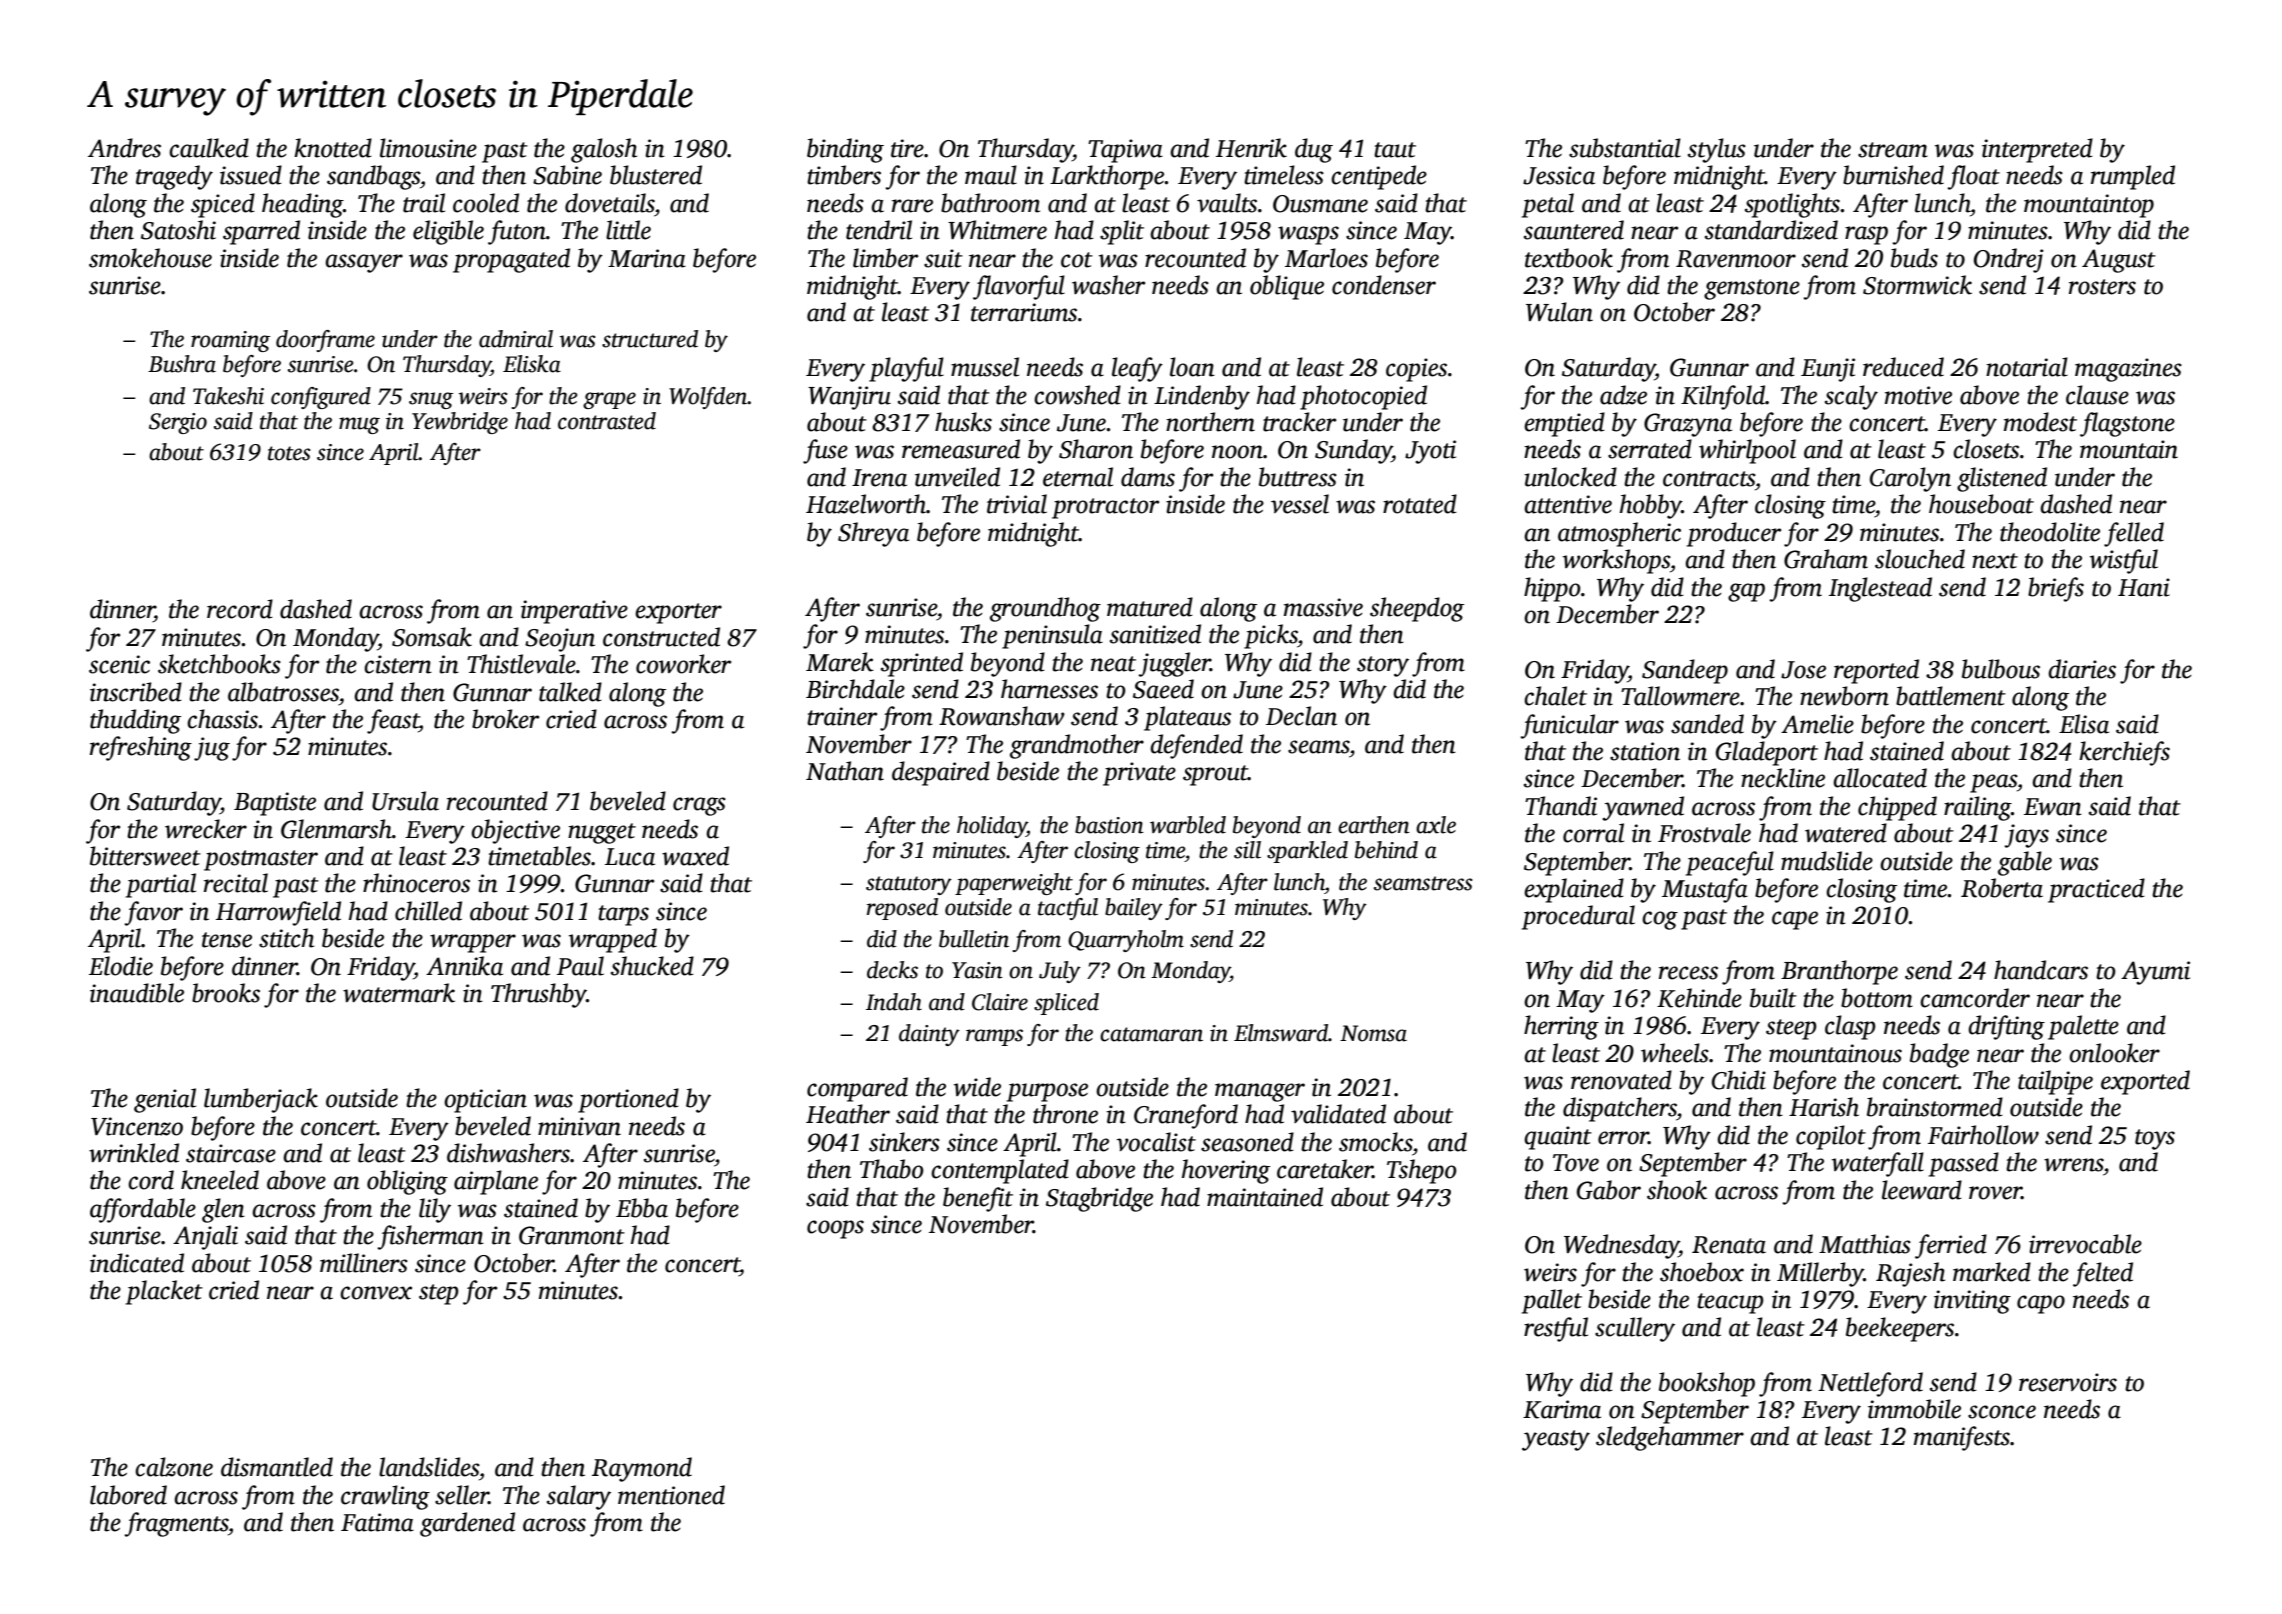 Image resolution: width=2282 pixels, height=1614 pixels. What do you see at coordinates (1202, 397) in the screenshot?
I see `Lindenby` at bounding box center [1202, 397].
